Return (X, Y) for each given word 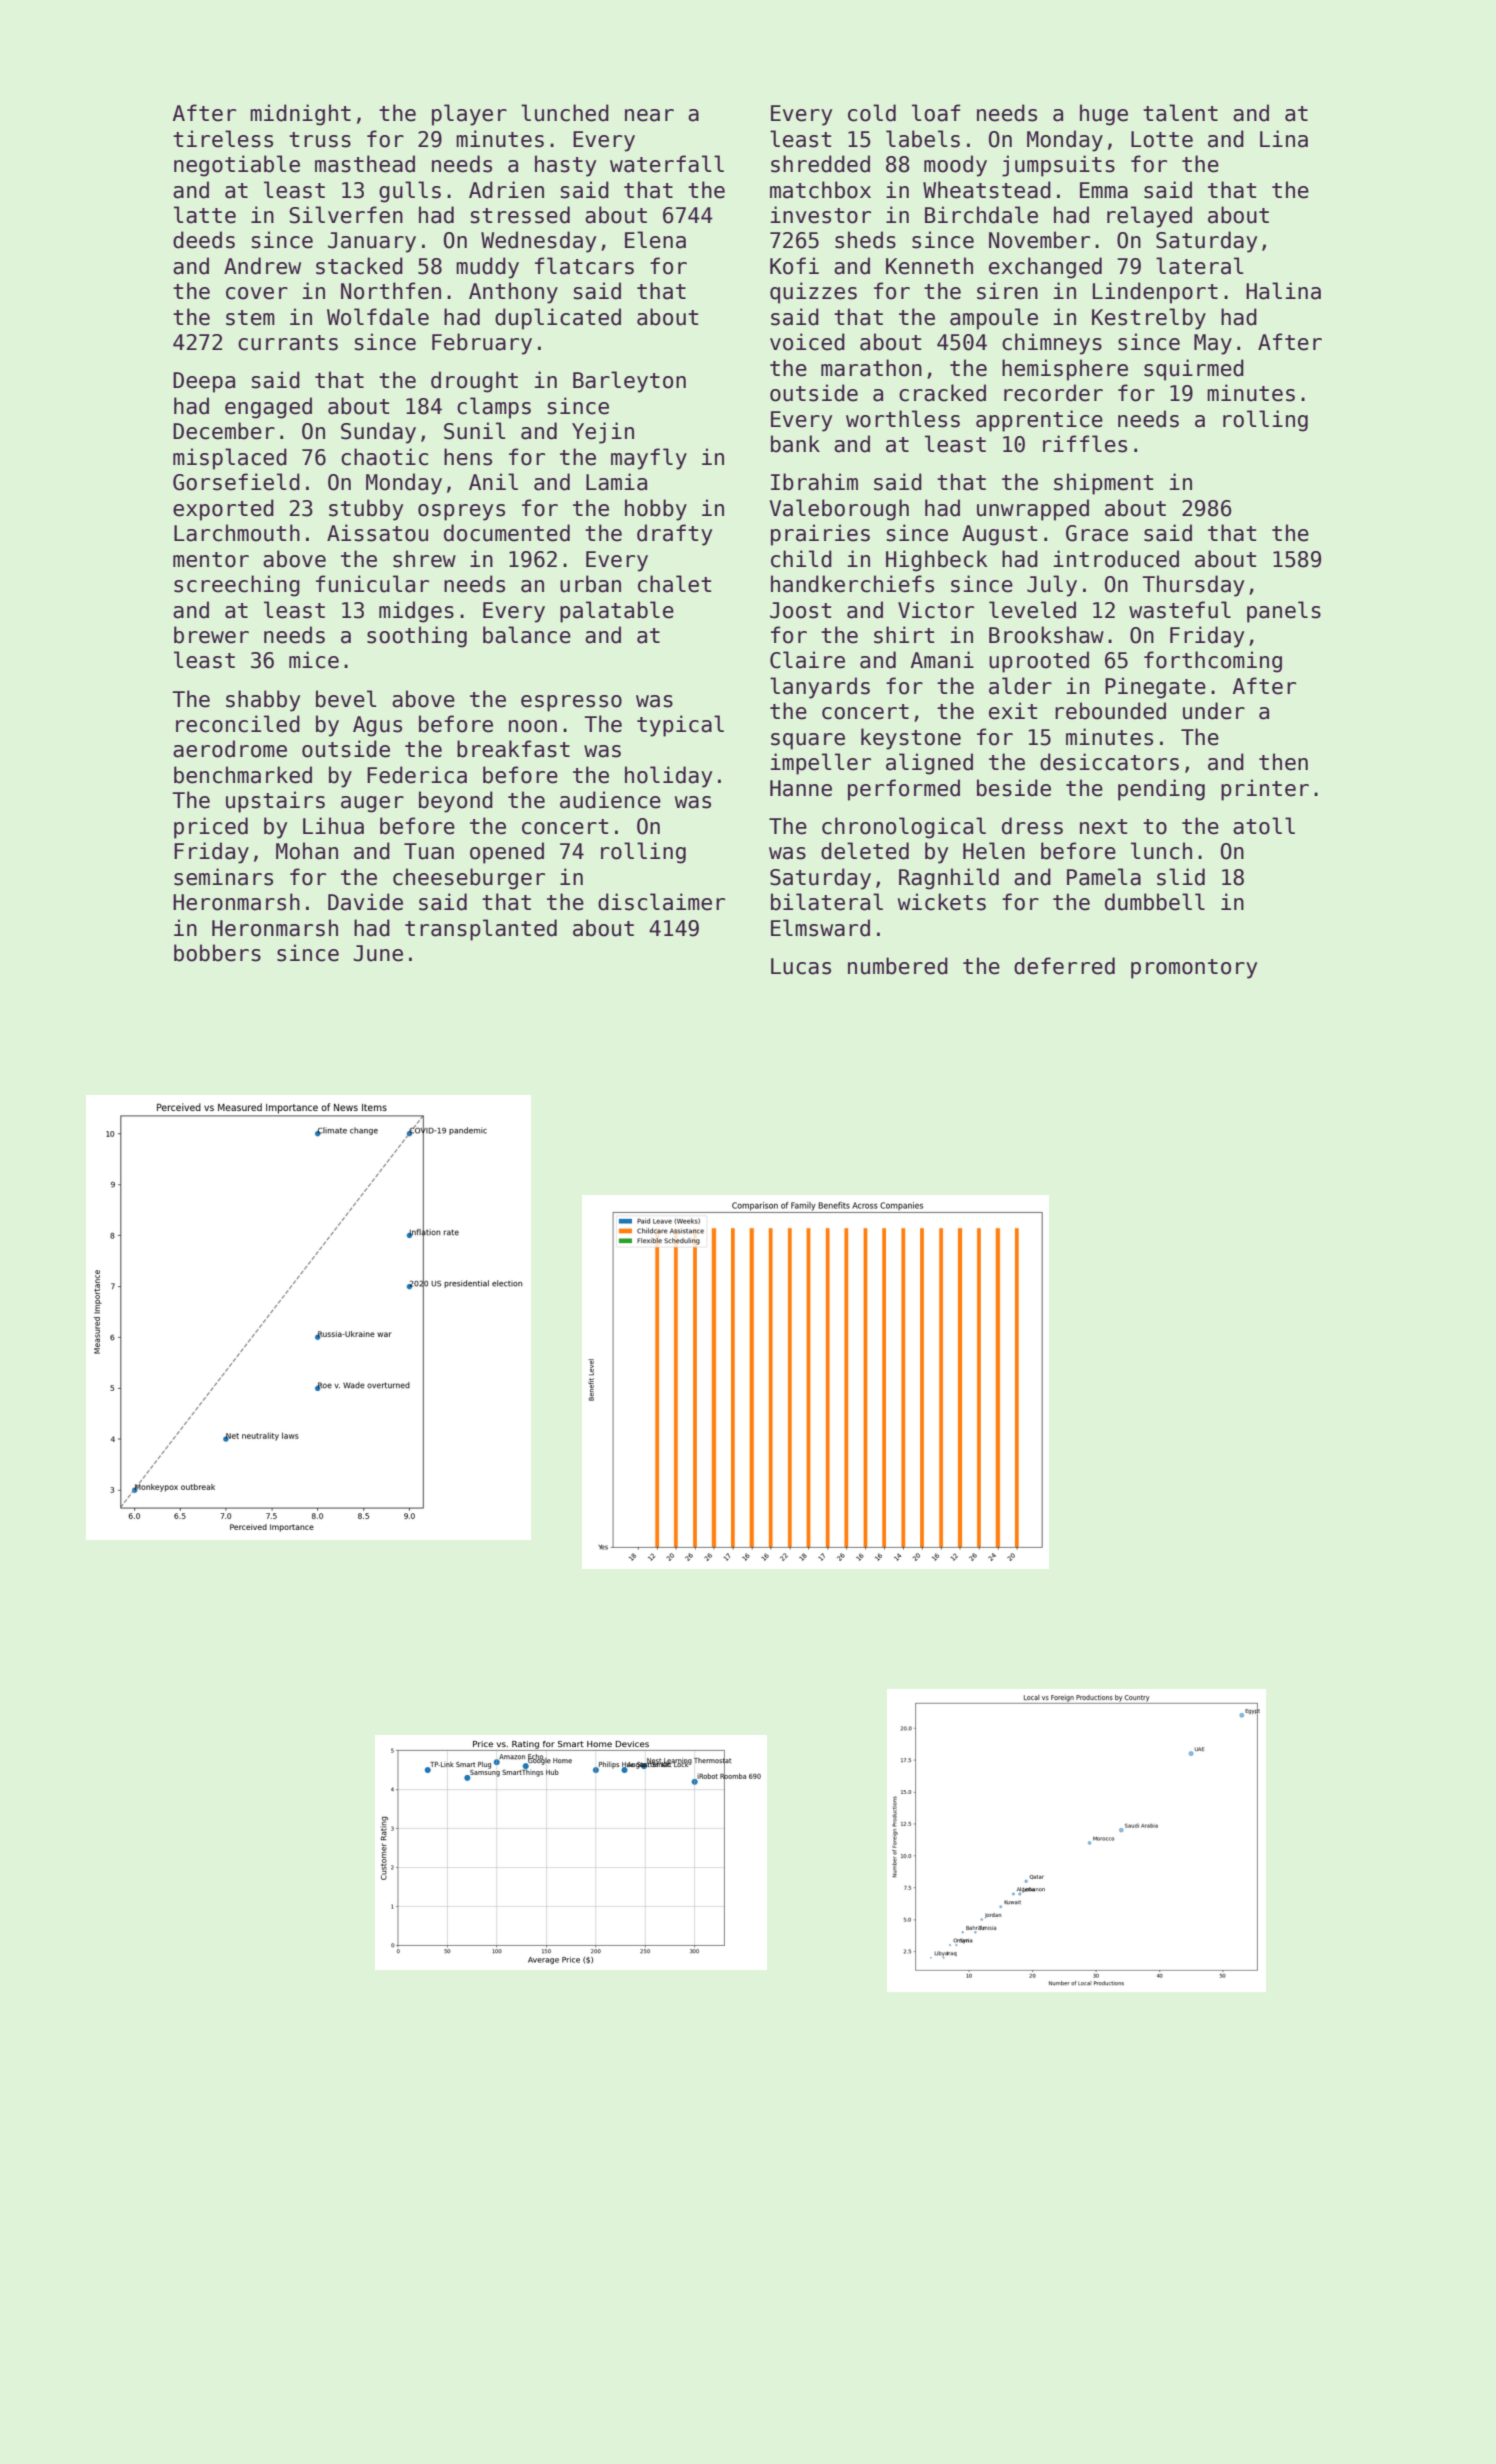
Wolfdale (378, 317)
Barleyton (629, 382)
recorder (1053, 393)
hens (468, 457)
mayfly (649, 459)
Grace (1097, 533)
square (808, 741)
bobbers (217, 953)
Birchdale (981, 215)
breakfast (513, 749)
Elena (655, 240)
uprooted (1039, 662)
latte (205, 215)
